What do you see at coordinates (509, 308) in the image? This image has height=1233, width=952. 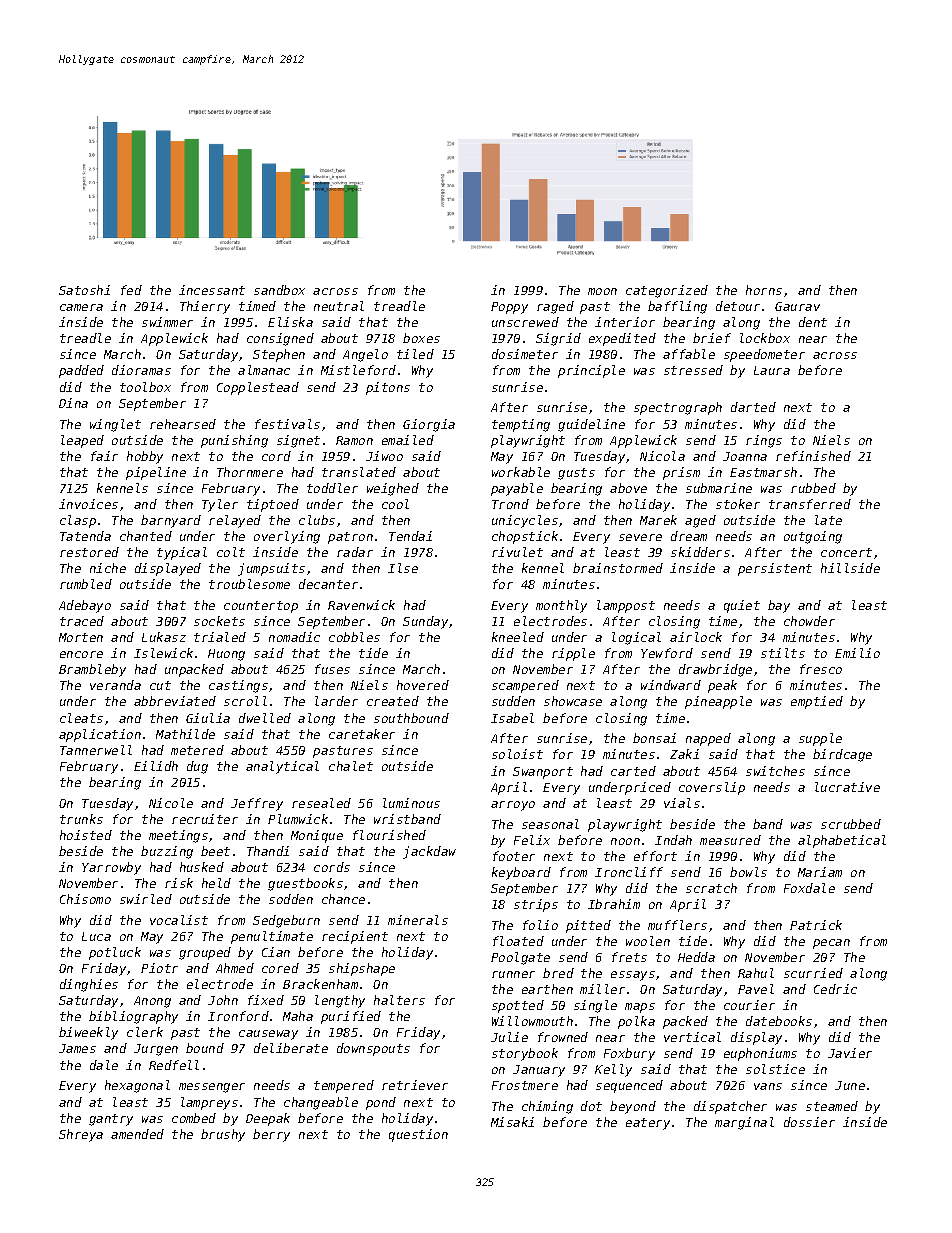 I see `Poppy` at bounding box center [509, 308].
